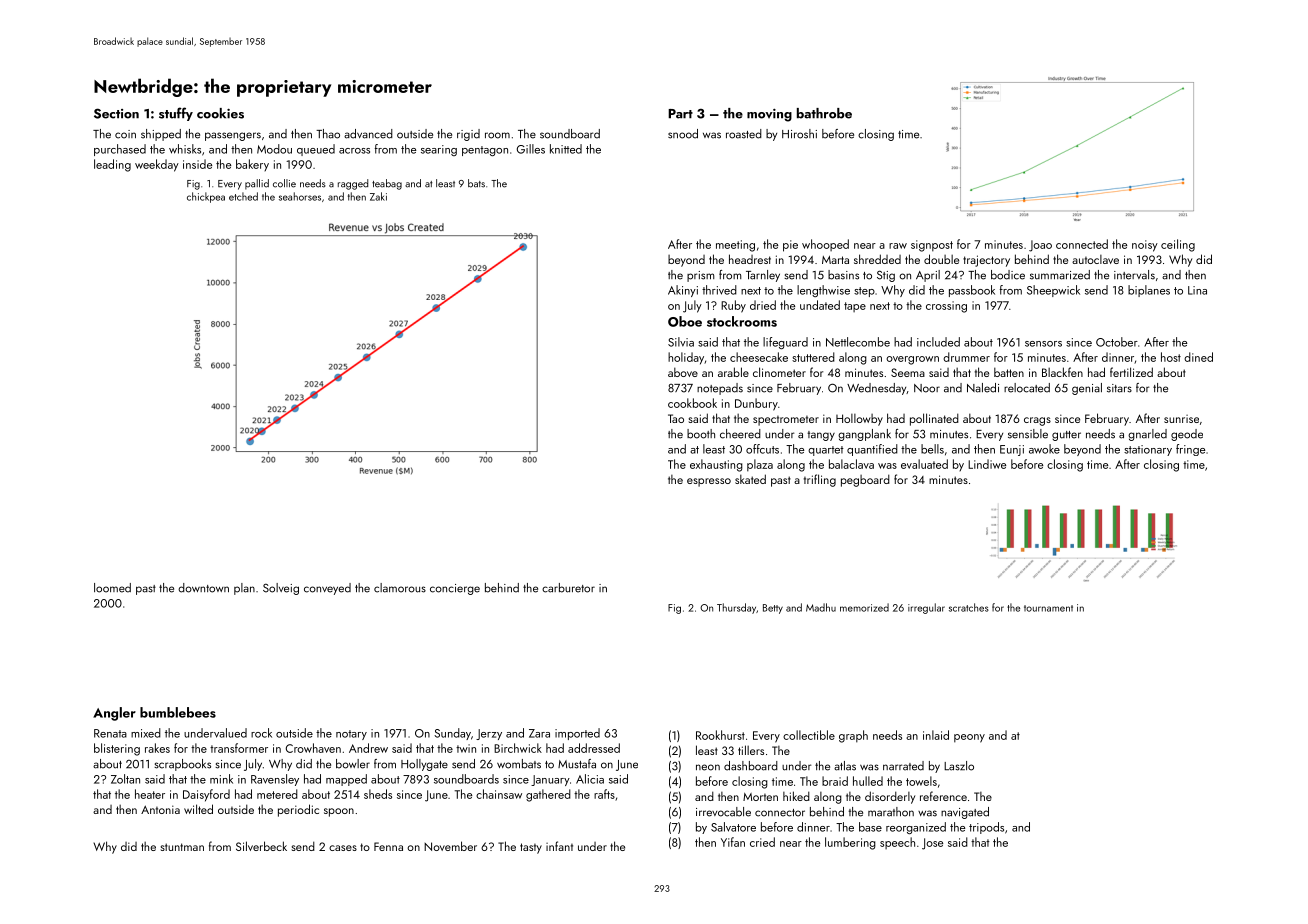 The width and height of the document is (1308, 924). I want to click on seahorses, so click(300, 196).
